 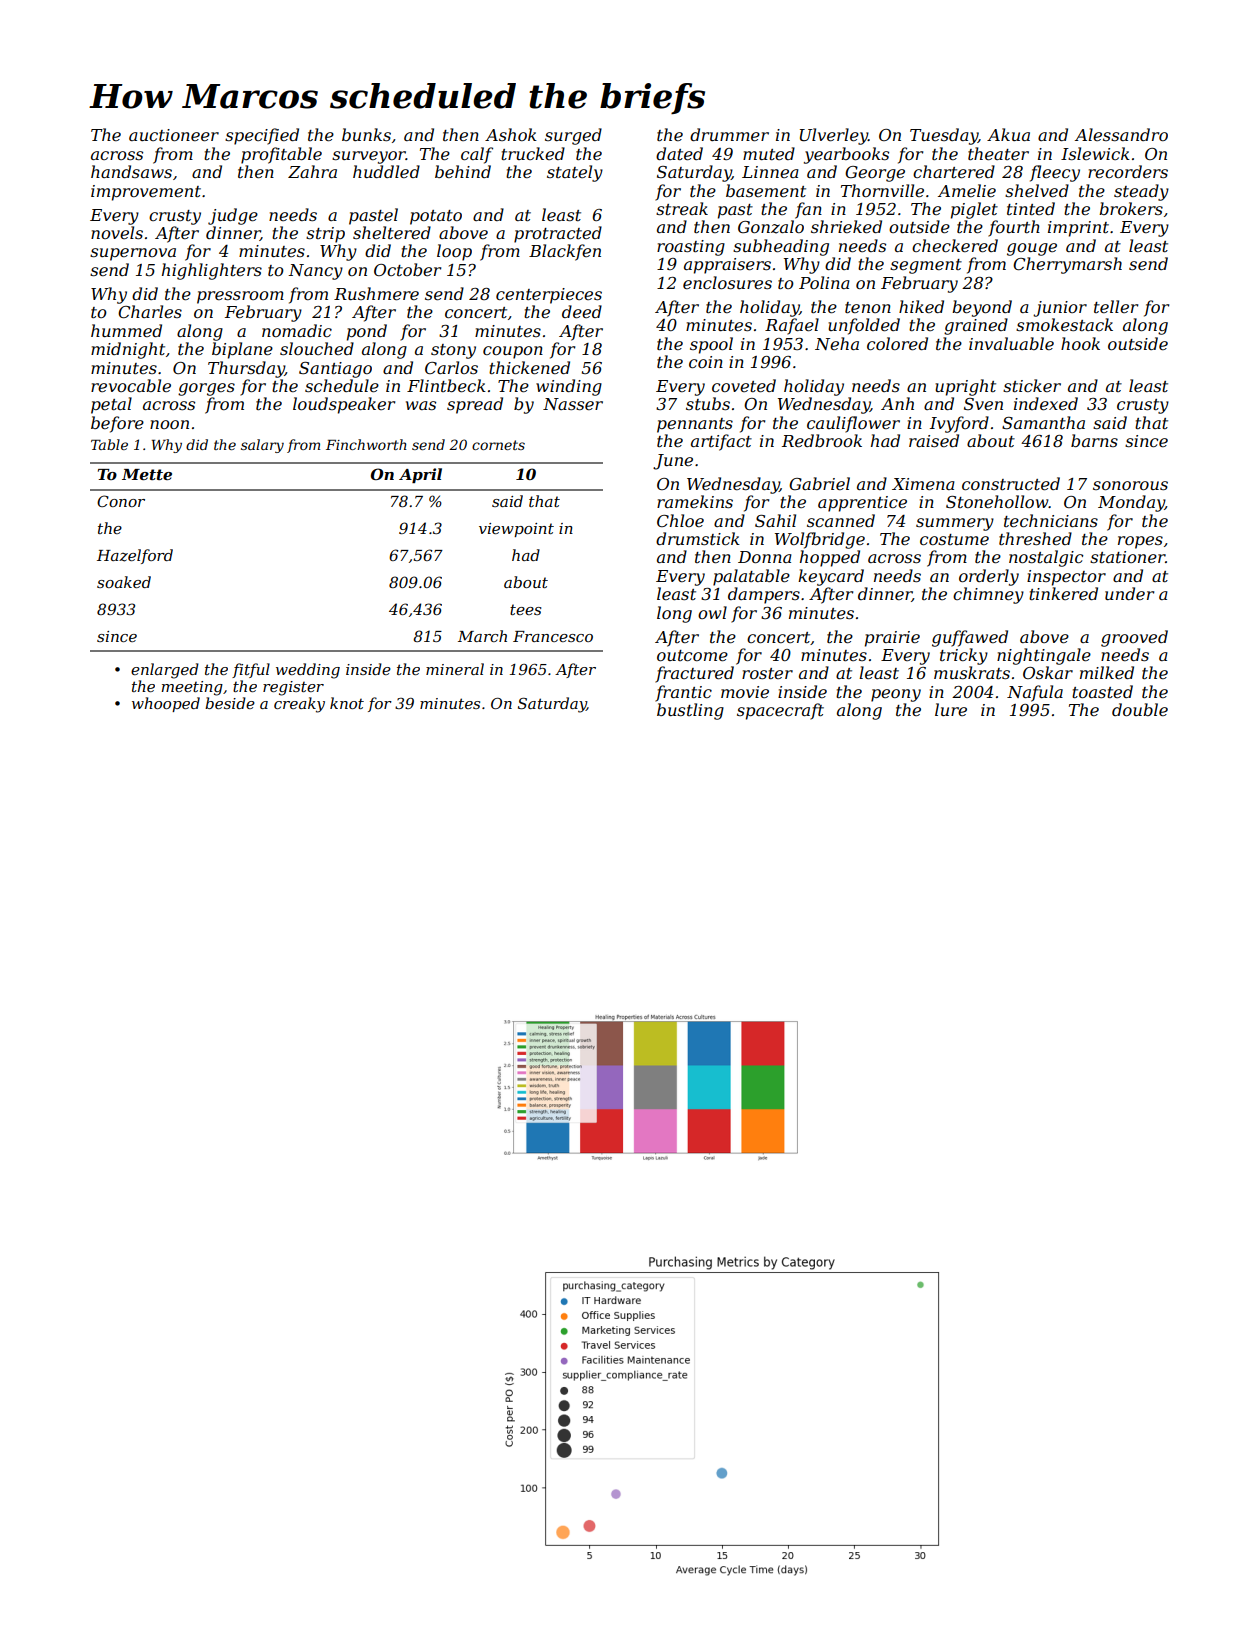 What do you see at coordinates (146, 193) in the screenshot?
I see `improvement` at bounding box center [146, 193].
